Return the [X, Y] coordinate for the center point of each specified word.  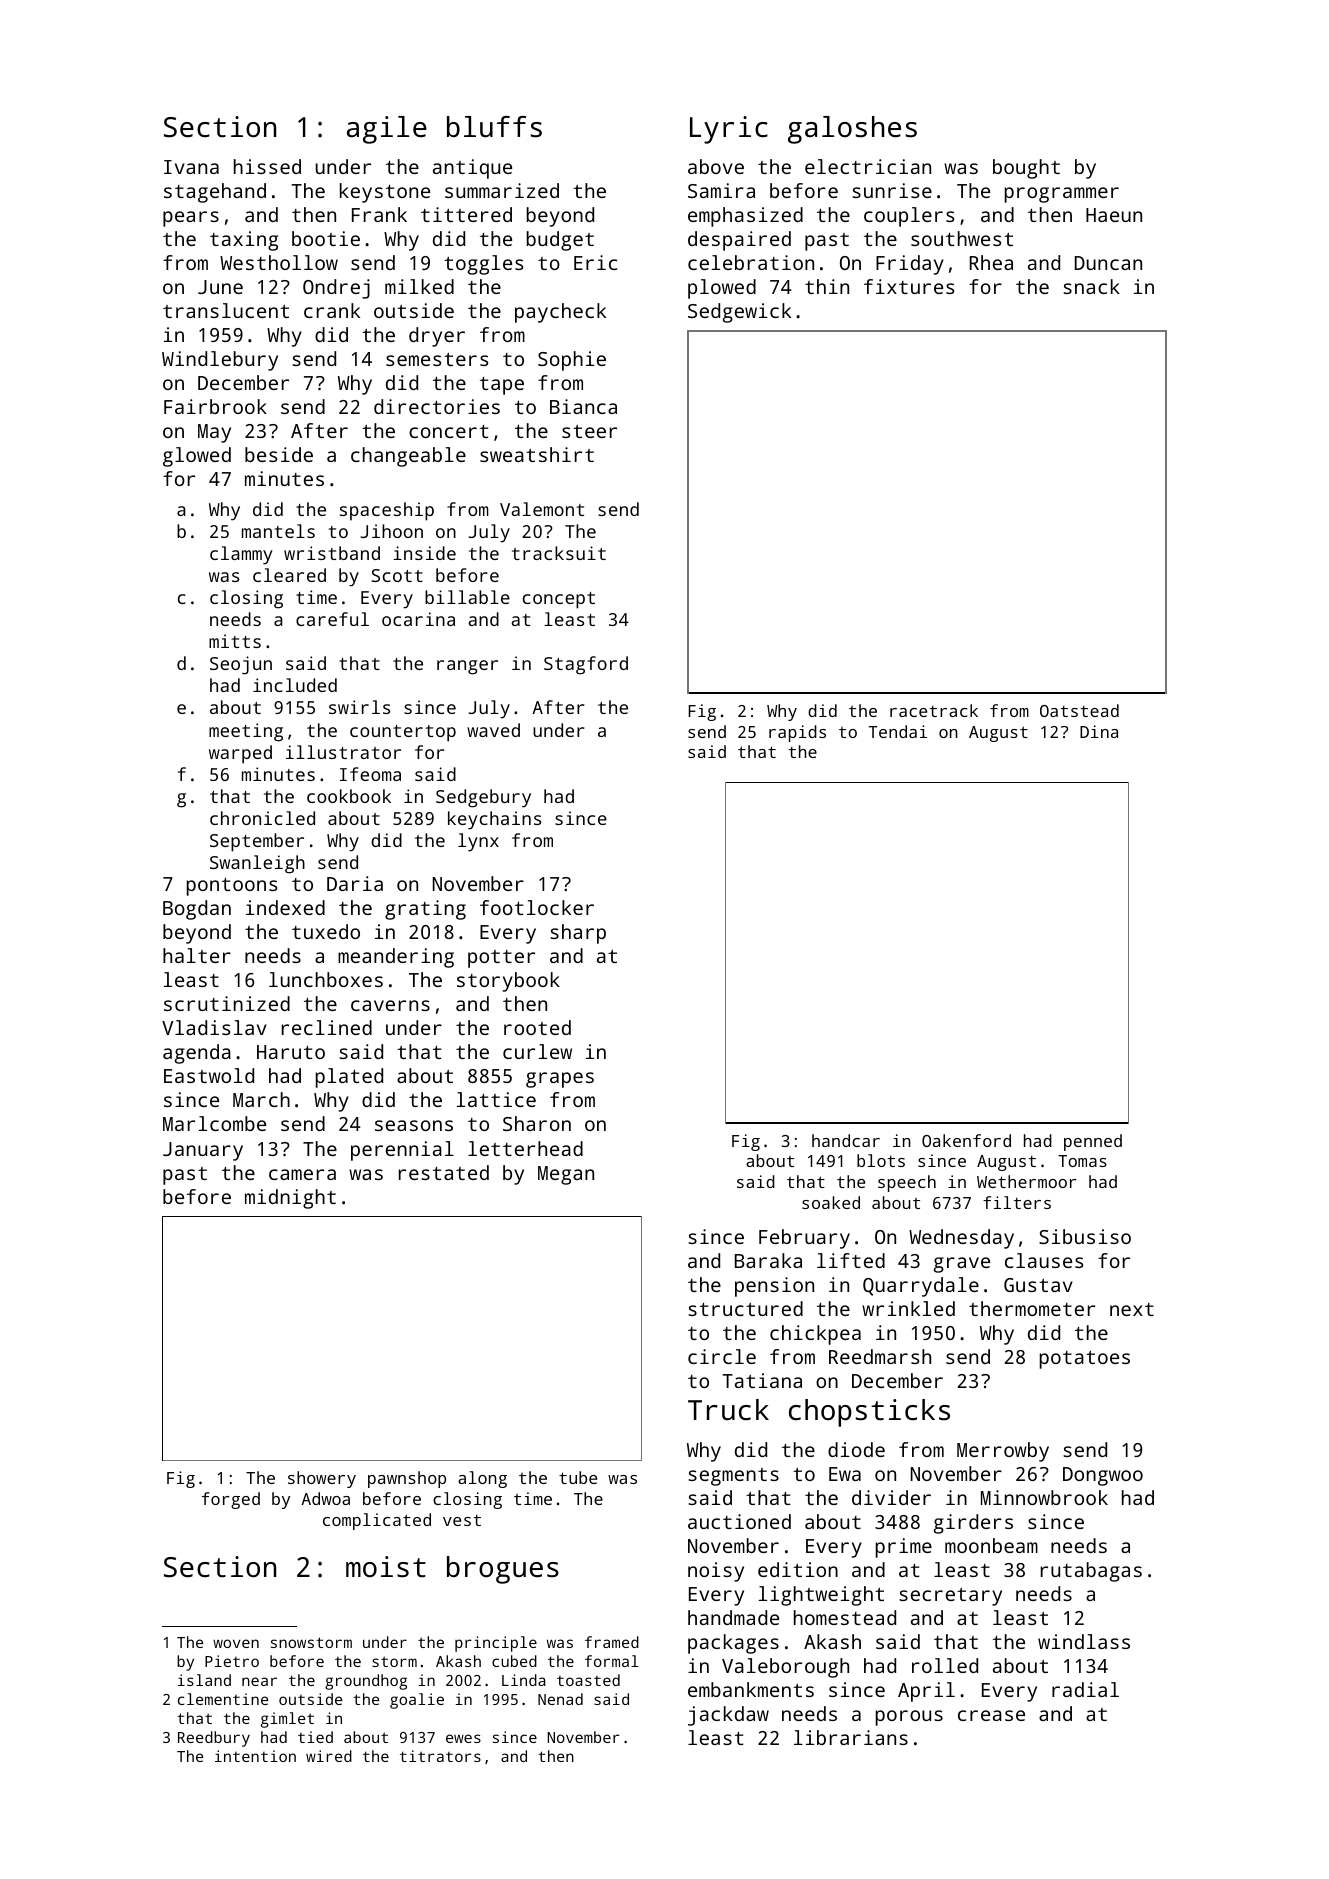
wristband [332, 553]
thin [827, 286]
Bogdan [197, 910]
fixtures [909, 286]
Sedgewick [739, 313]
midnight [290, 1199]
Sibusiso [1085, 1236]
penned [1093, 1142]
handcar [846, 1140]
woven [236, 1643]
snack [1091, 286]
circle [722, 1356]
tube [578, 1477]
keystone [385, 193]
